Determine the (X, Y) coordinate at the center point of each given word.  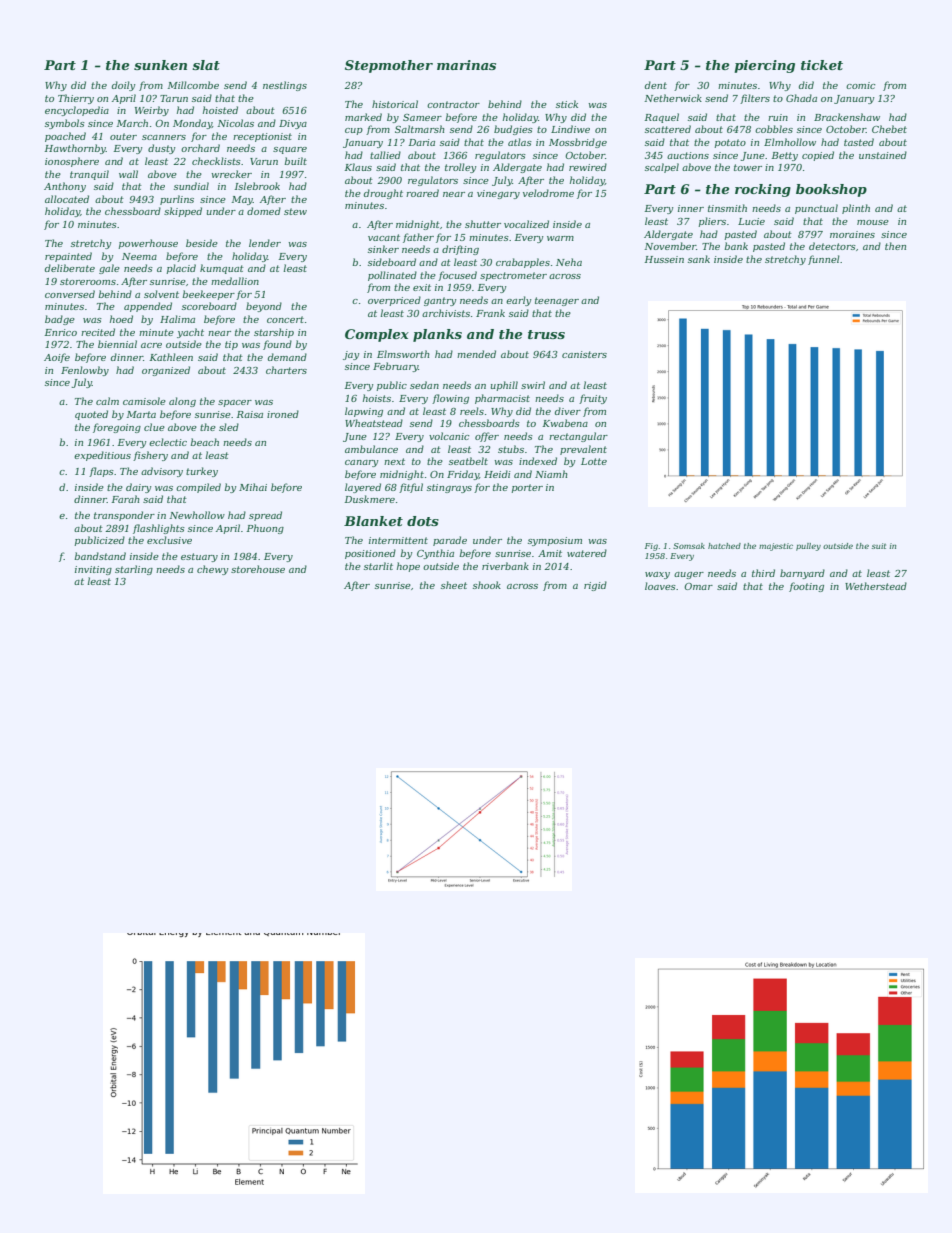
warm (560, 238)
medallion (235, 281)
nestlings (285, 86)
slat (206, 65)
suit (879, 546)
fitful (411, 488)
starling (134, 570)
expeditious (102, 456)
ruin (778, 117)
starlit (378, 566)
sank (699, 259)
